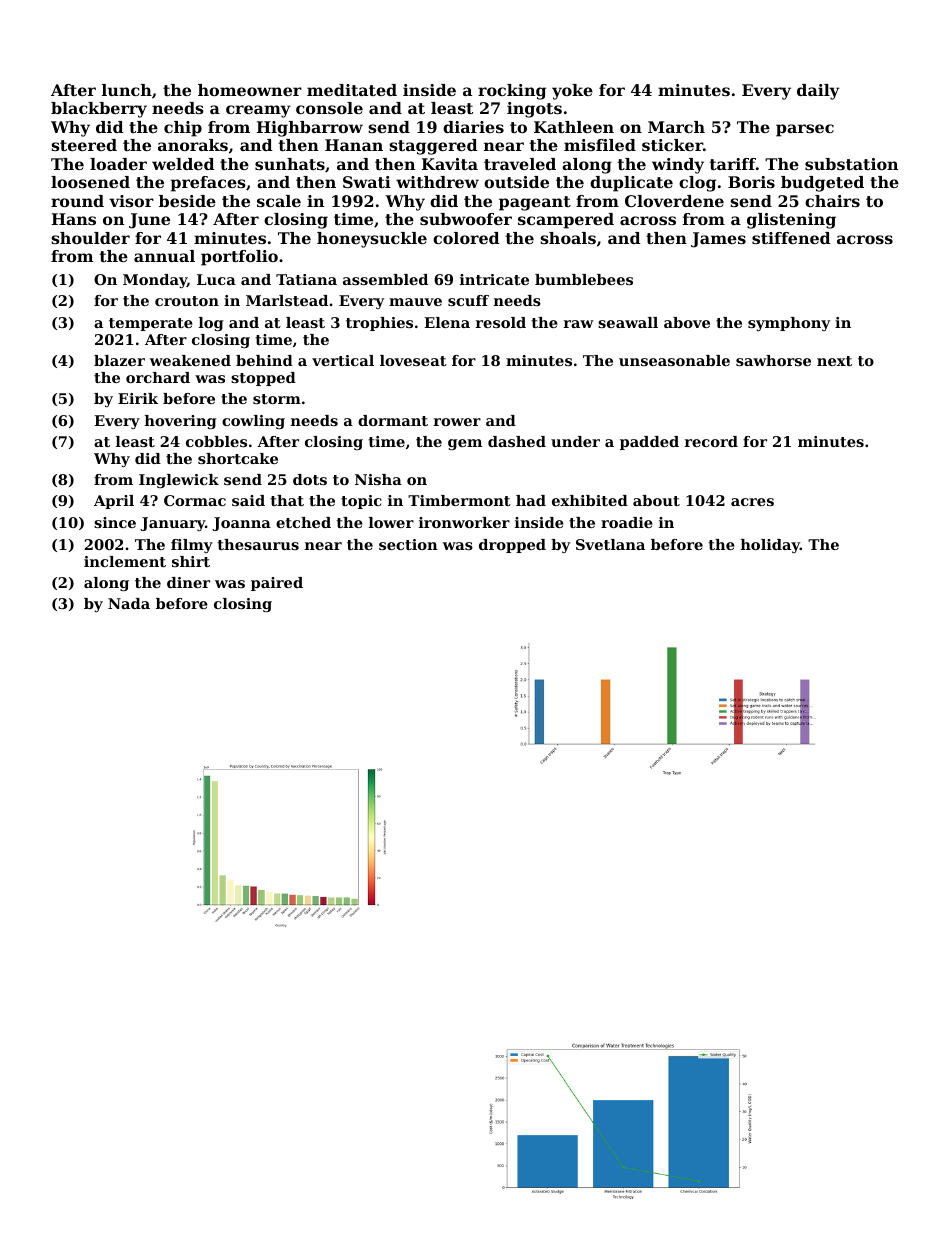 The width and height of the document is (952, 1233). What do you see at coordinates (188, 582) in the document?
I see `diner` at bounding box center [188, 582].
